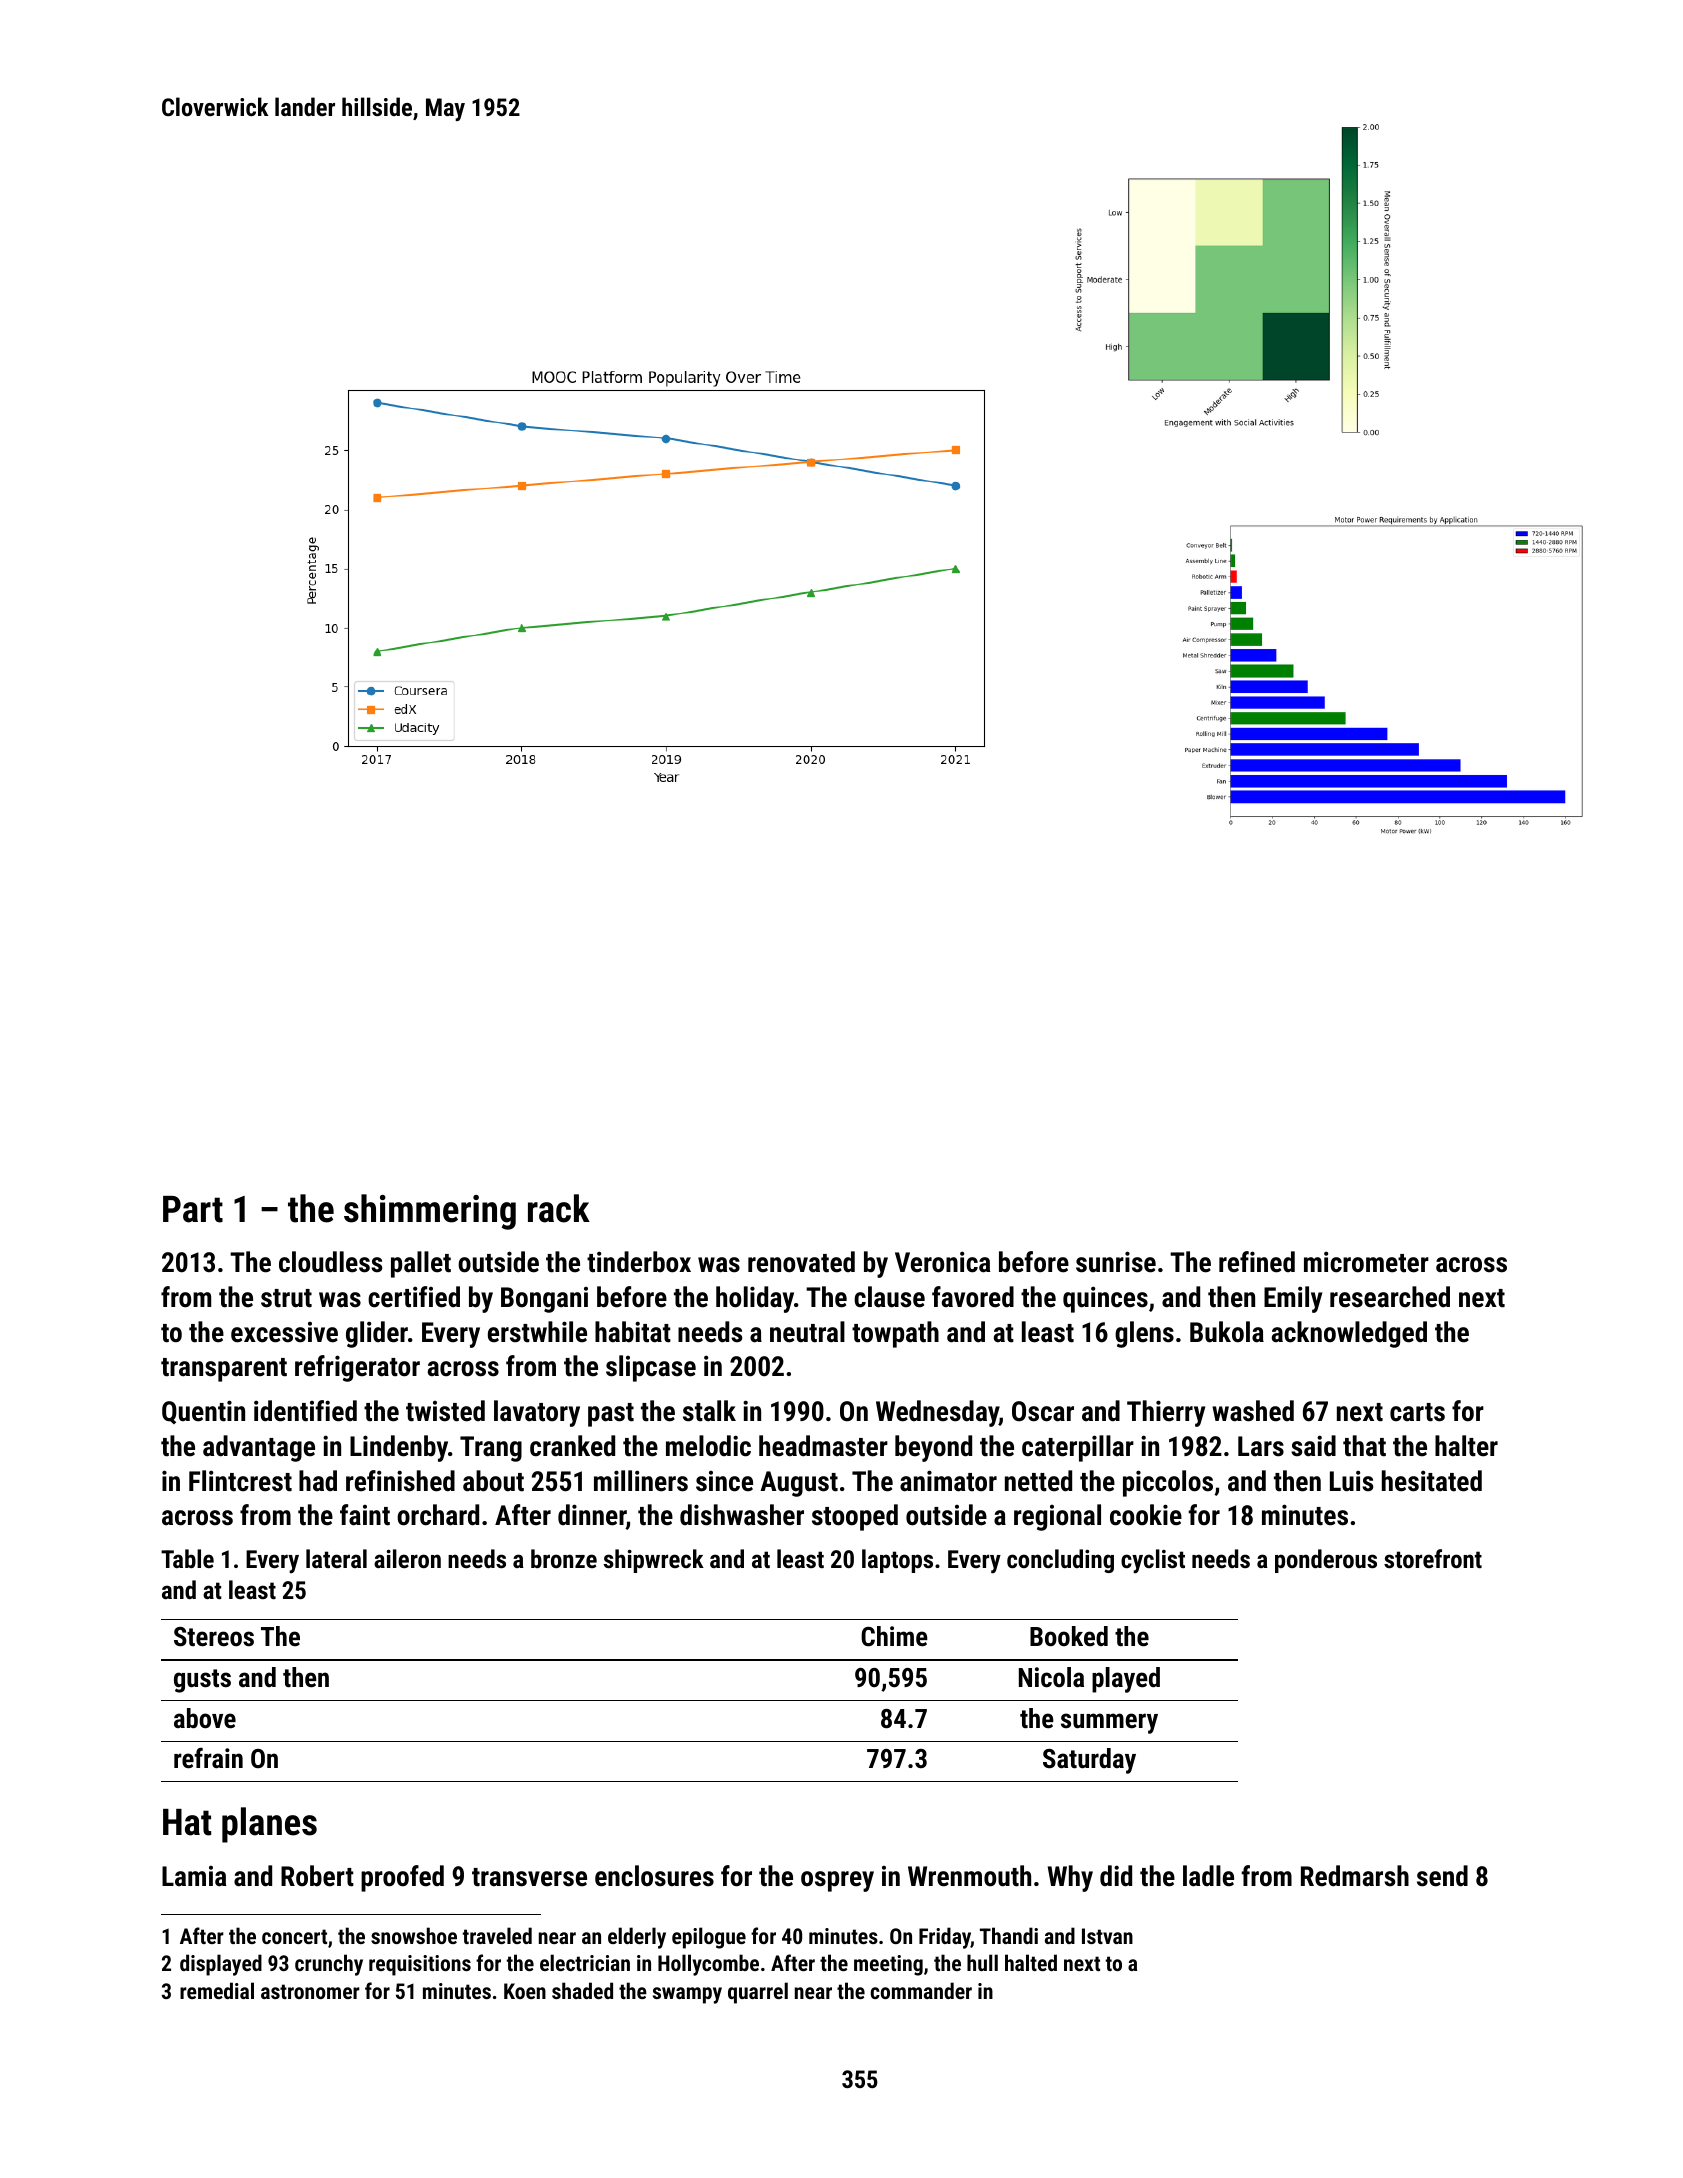 The width and height of the document is (1683, 2178). Describe the element at coordinates (1442, 1876) in the document. I see `send` at that location.
